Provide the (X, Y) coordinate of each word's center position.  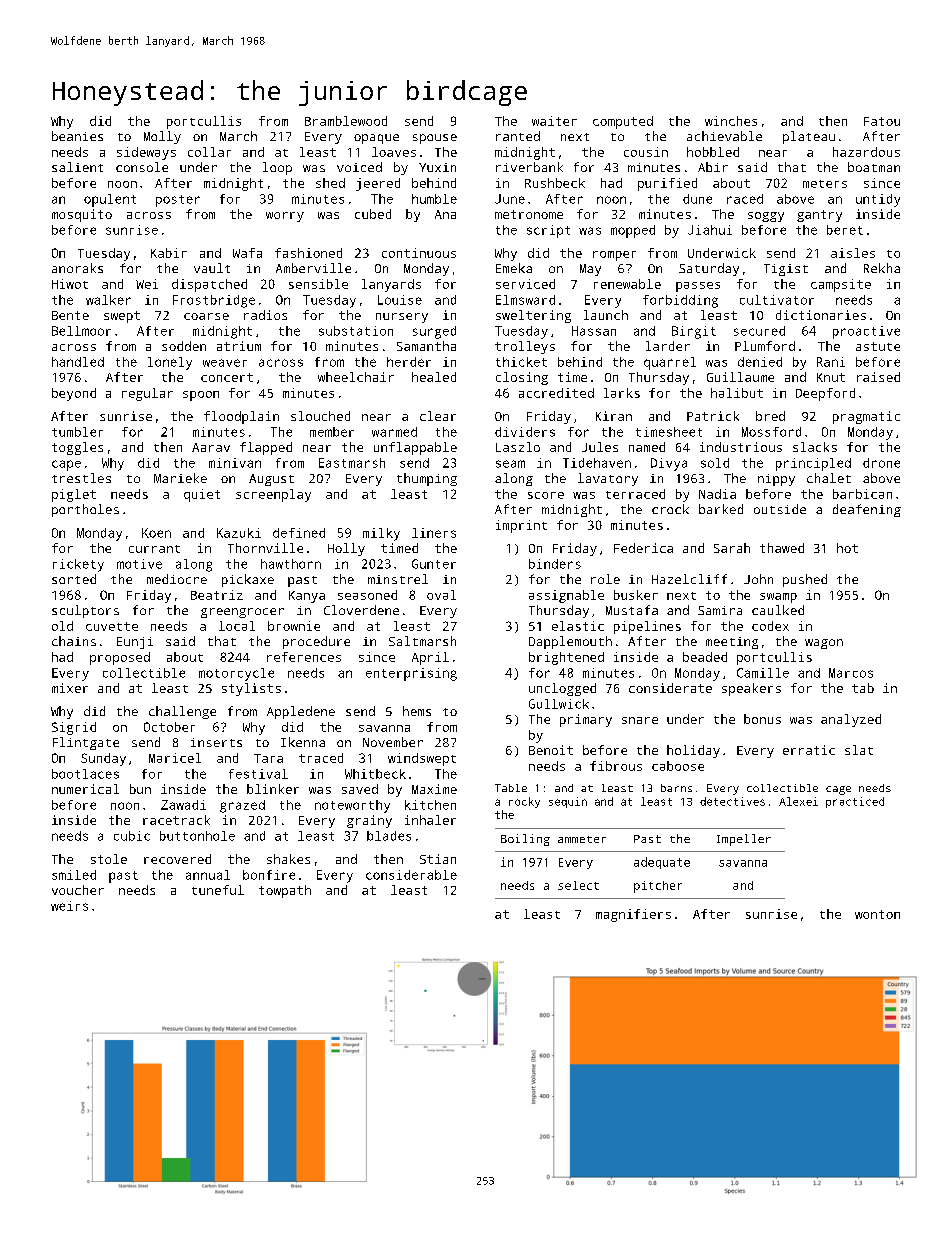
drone (881, 463)
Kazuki (239, 533)
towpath (285, 891)
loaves (394, 152)
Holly (346, 549)
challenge (182, 712)
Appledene (301, 712)
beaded (705, 657)
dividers (525, 432)
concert (227, 377)
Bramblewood (346, 121)
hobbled (713, 152)
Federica (643, 548)
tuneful (218, 890)
